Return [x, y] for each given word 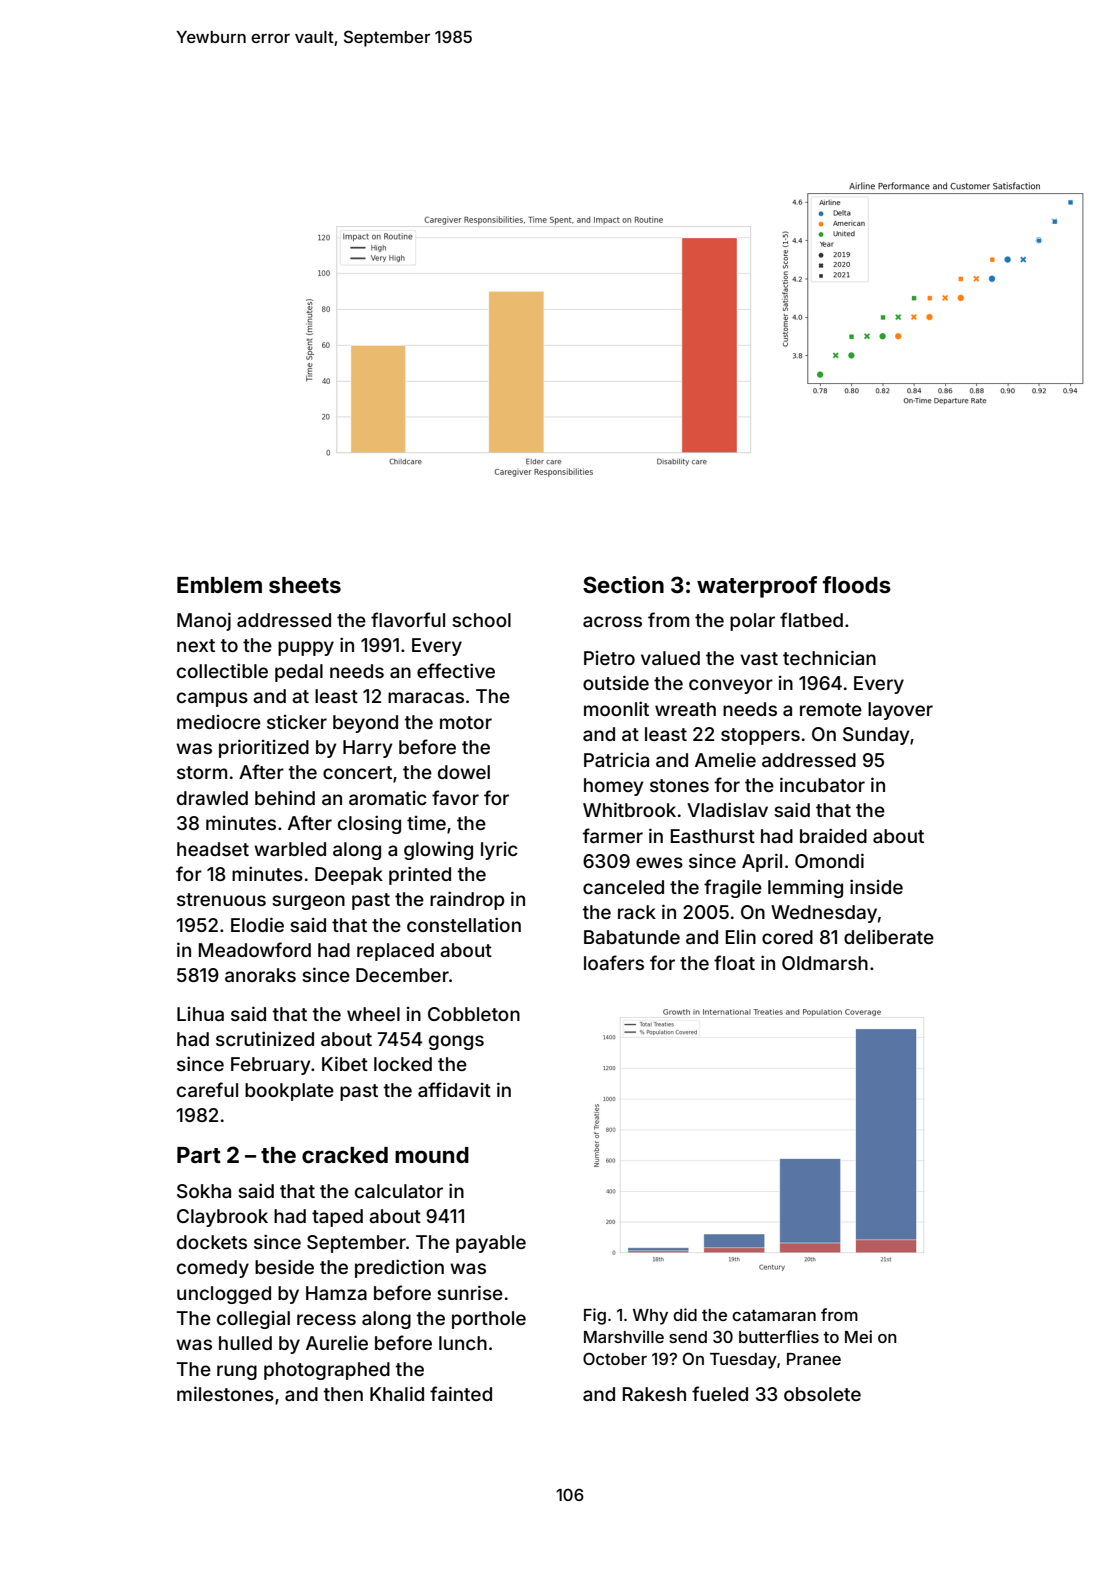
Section [623, 584]
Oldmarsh [825, 963]
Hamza [336, 1293]
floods [857, 584]
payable [491, 1244]
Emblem [219, 585]
